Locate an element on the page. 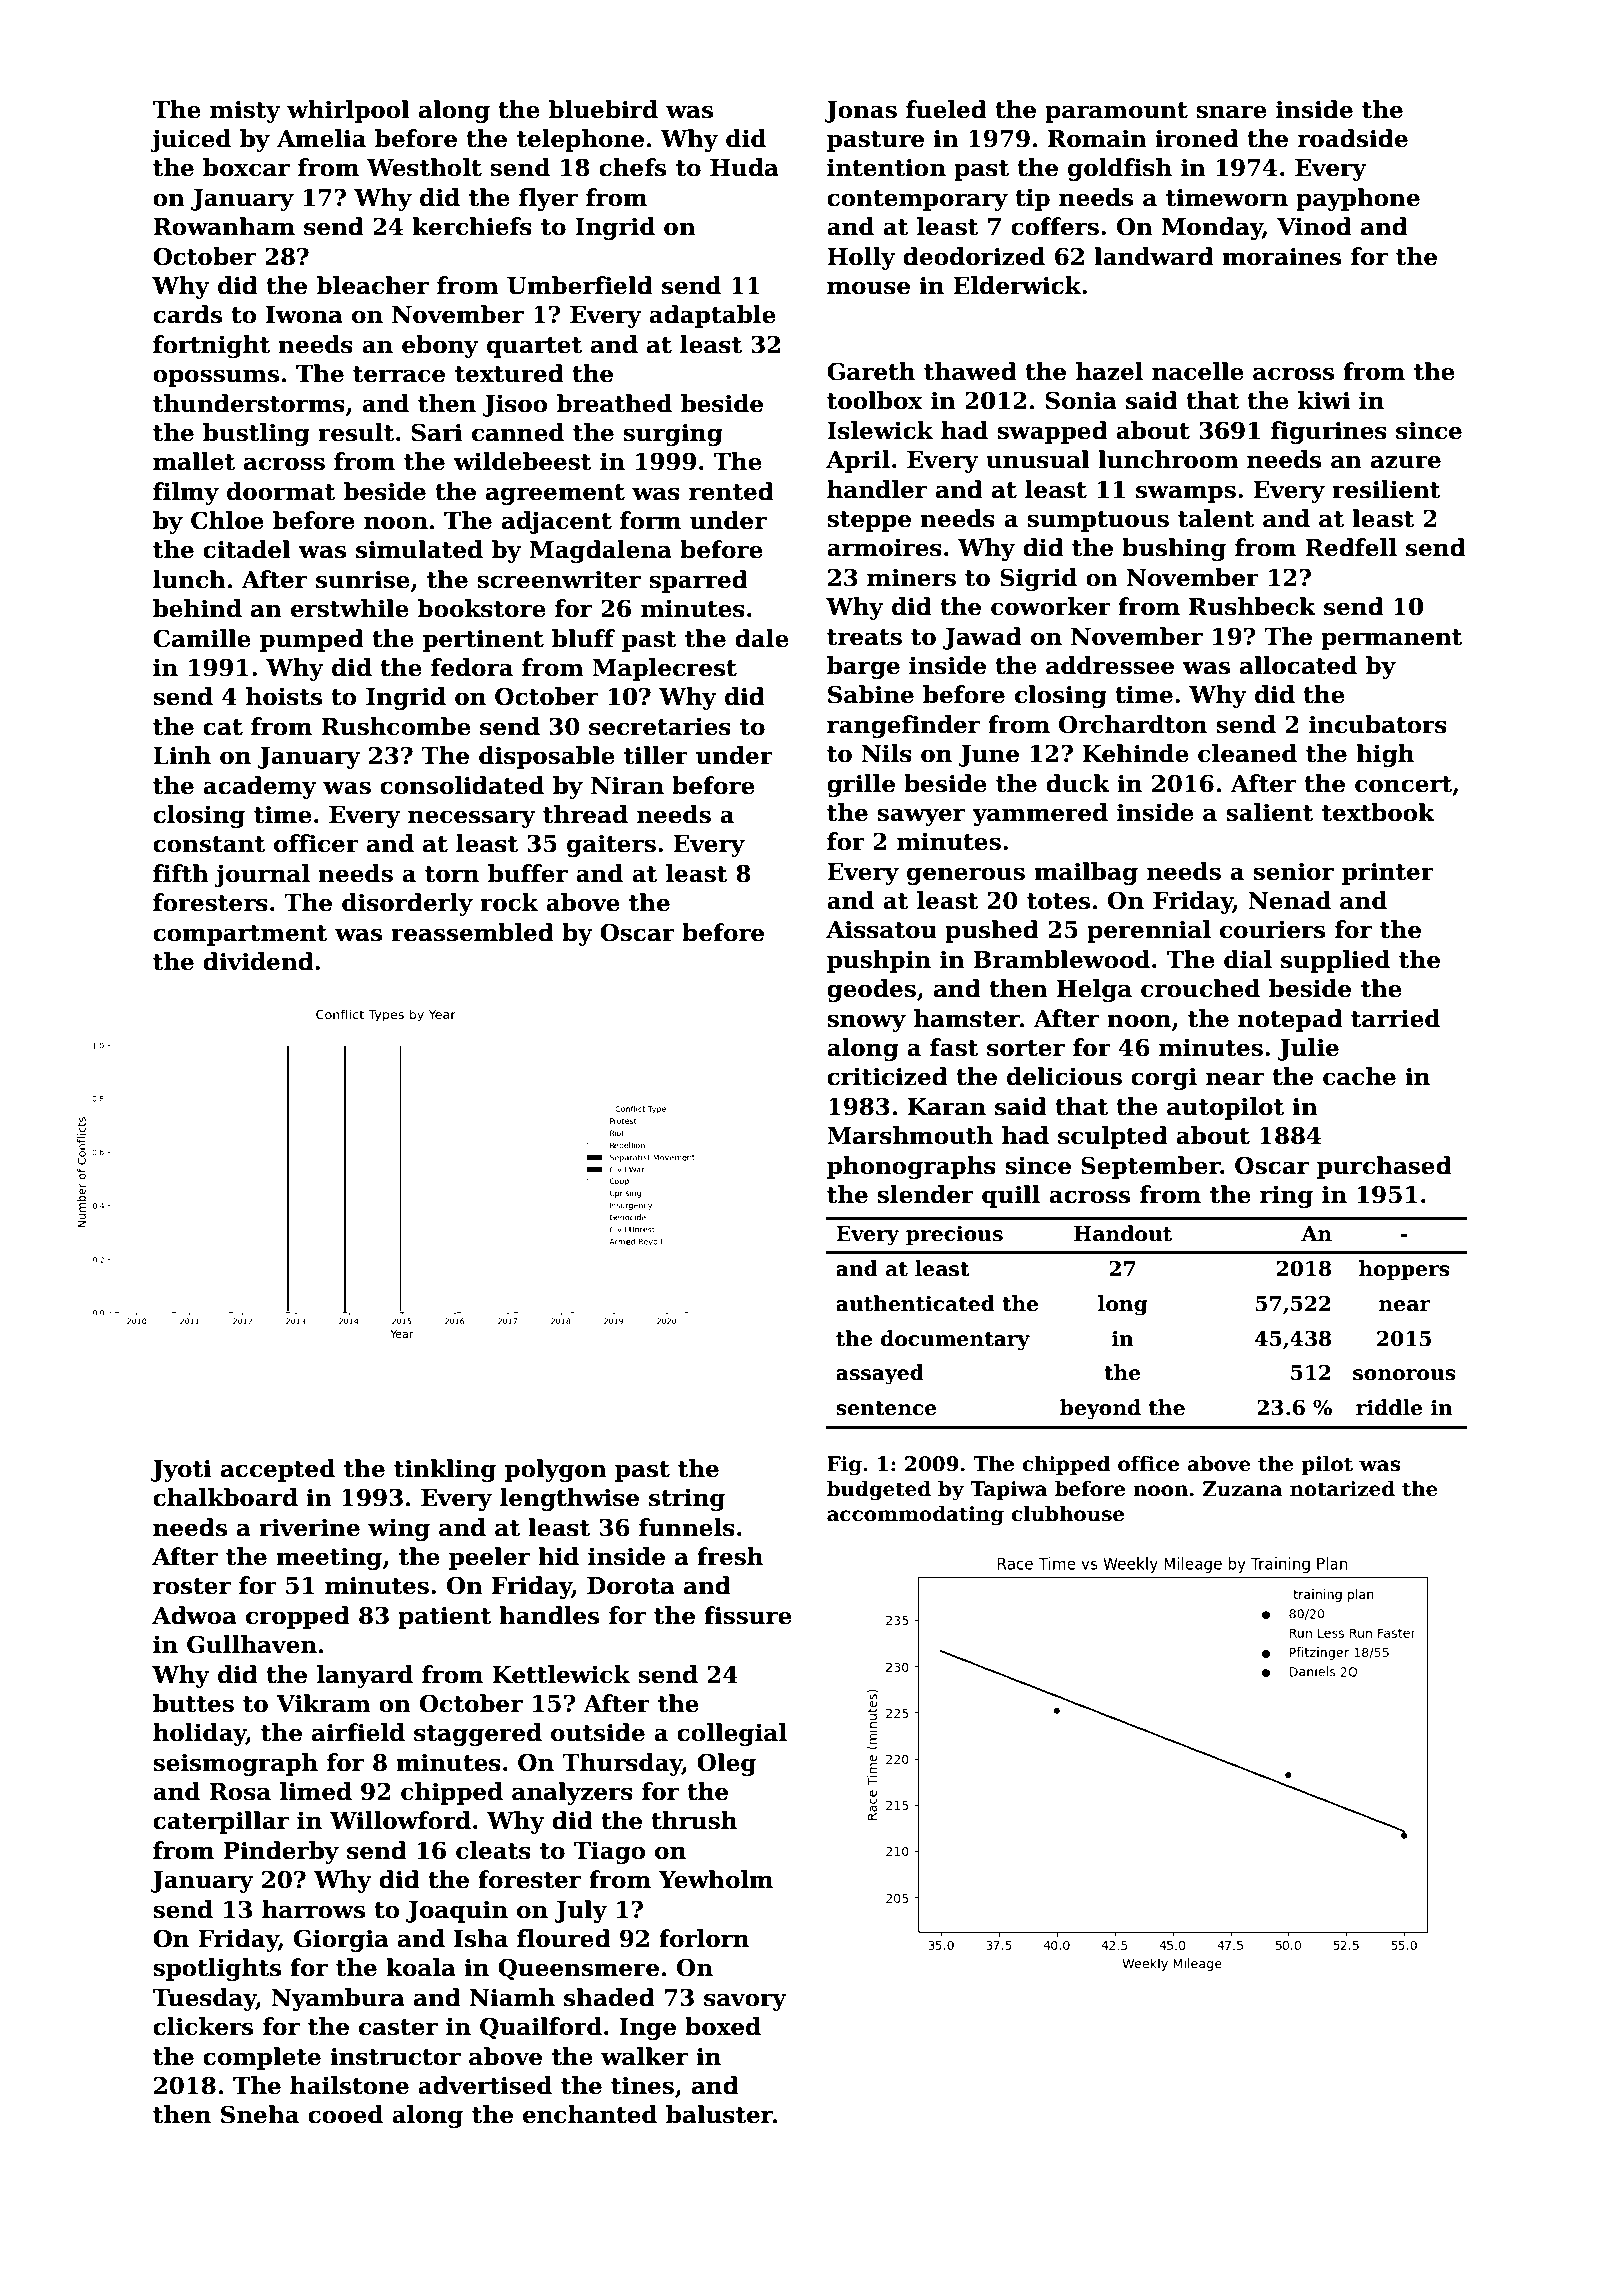 This page has height=2292, width=1620. riddle is located at coordinates (1389, 1407).
